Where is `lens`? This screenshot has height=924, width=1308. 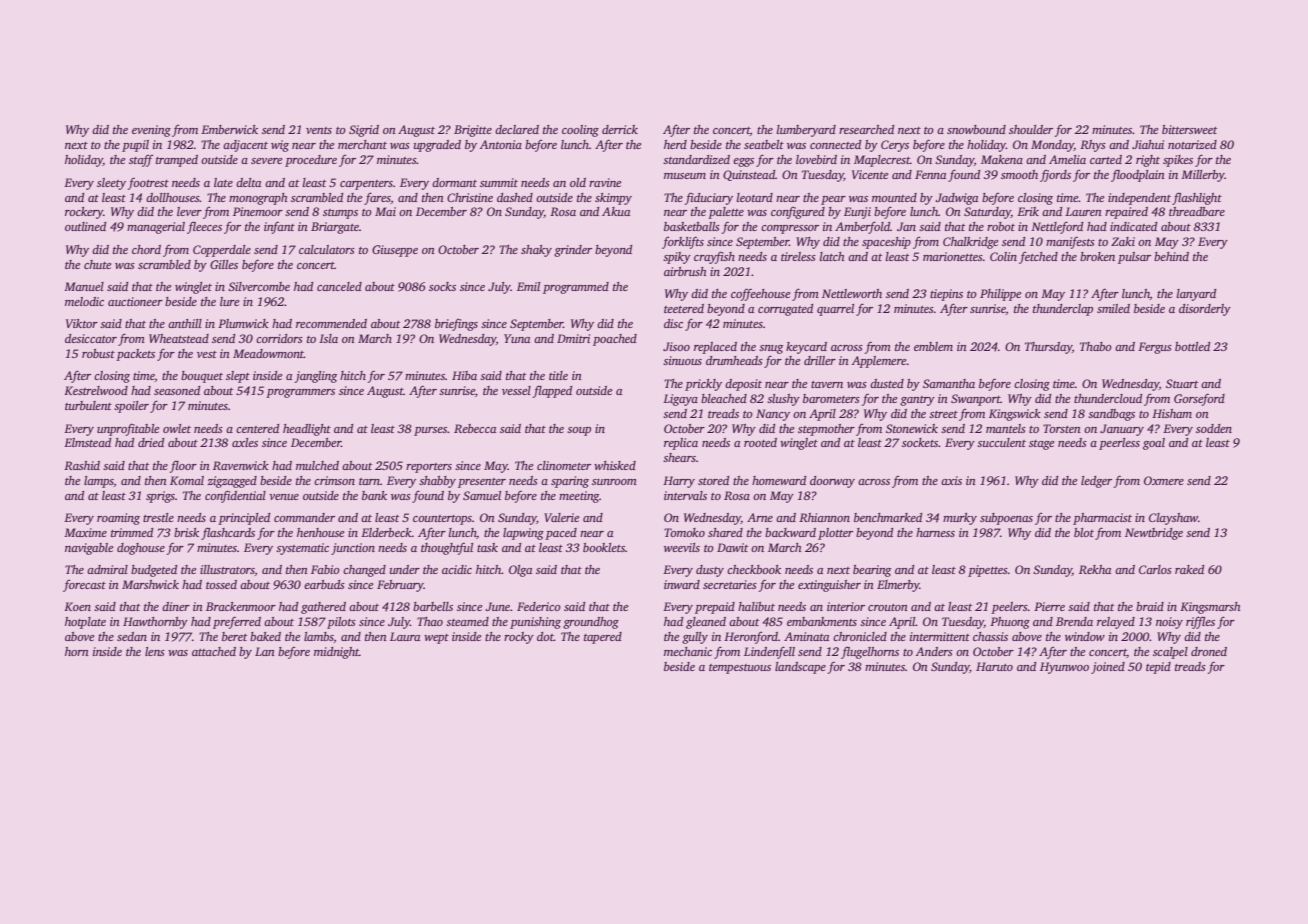 lens is located at coordinates (155, 651).
